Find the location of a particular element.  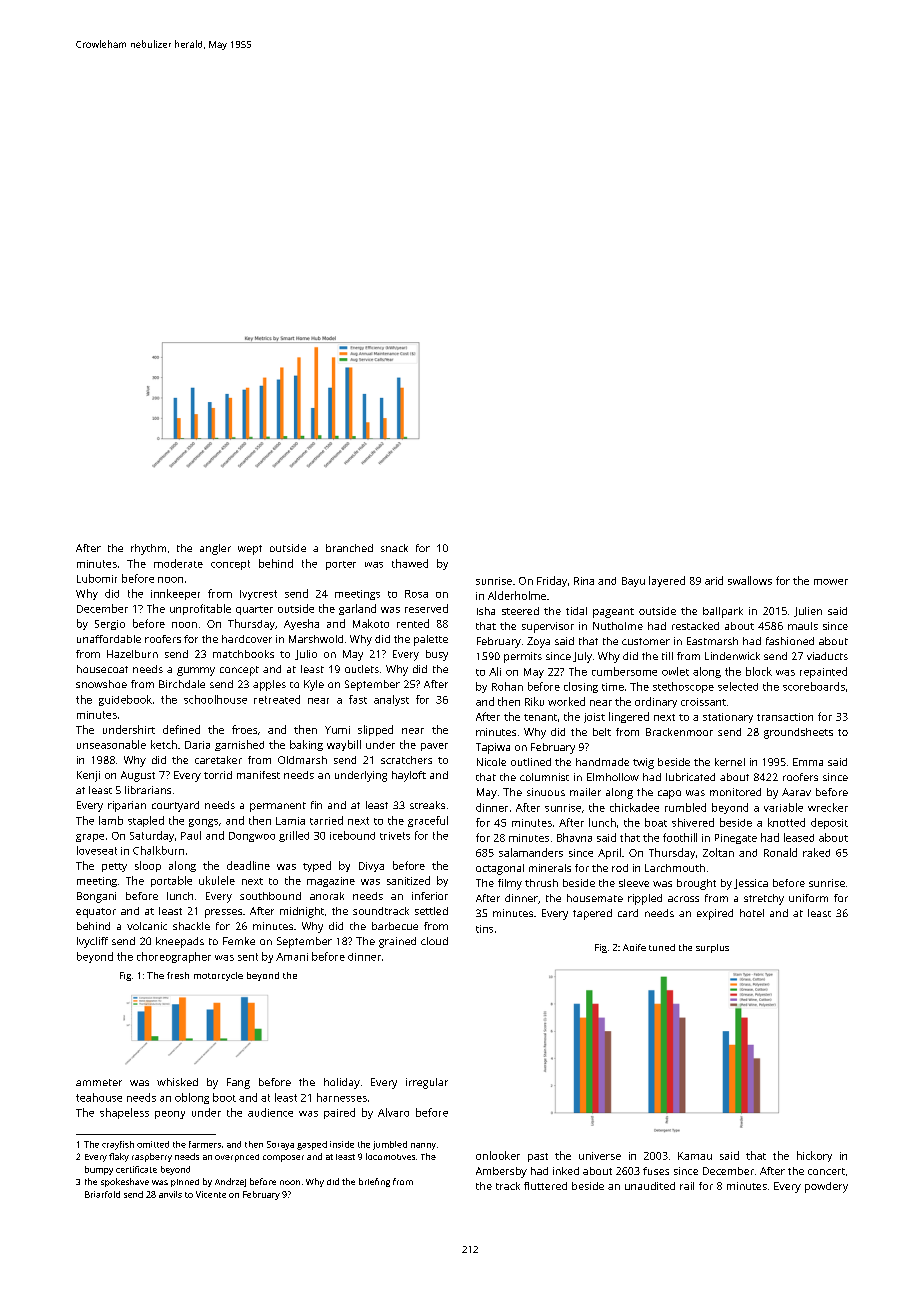

bumpy is located at coordinates (99, 1170).
